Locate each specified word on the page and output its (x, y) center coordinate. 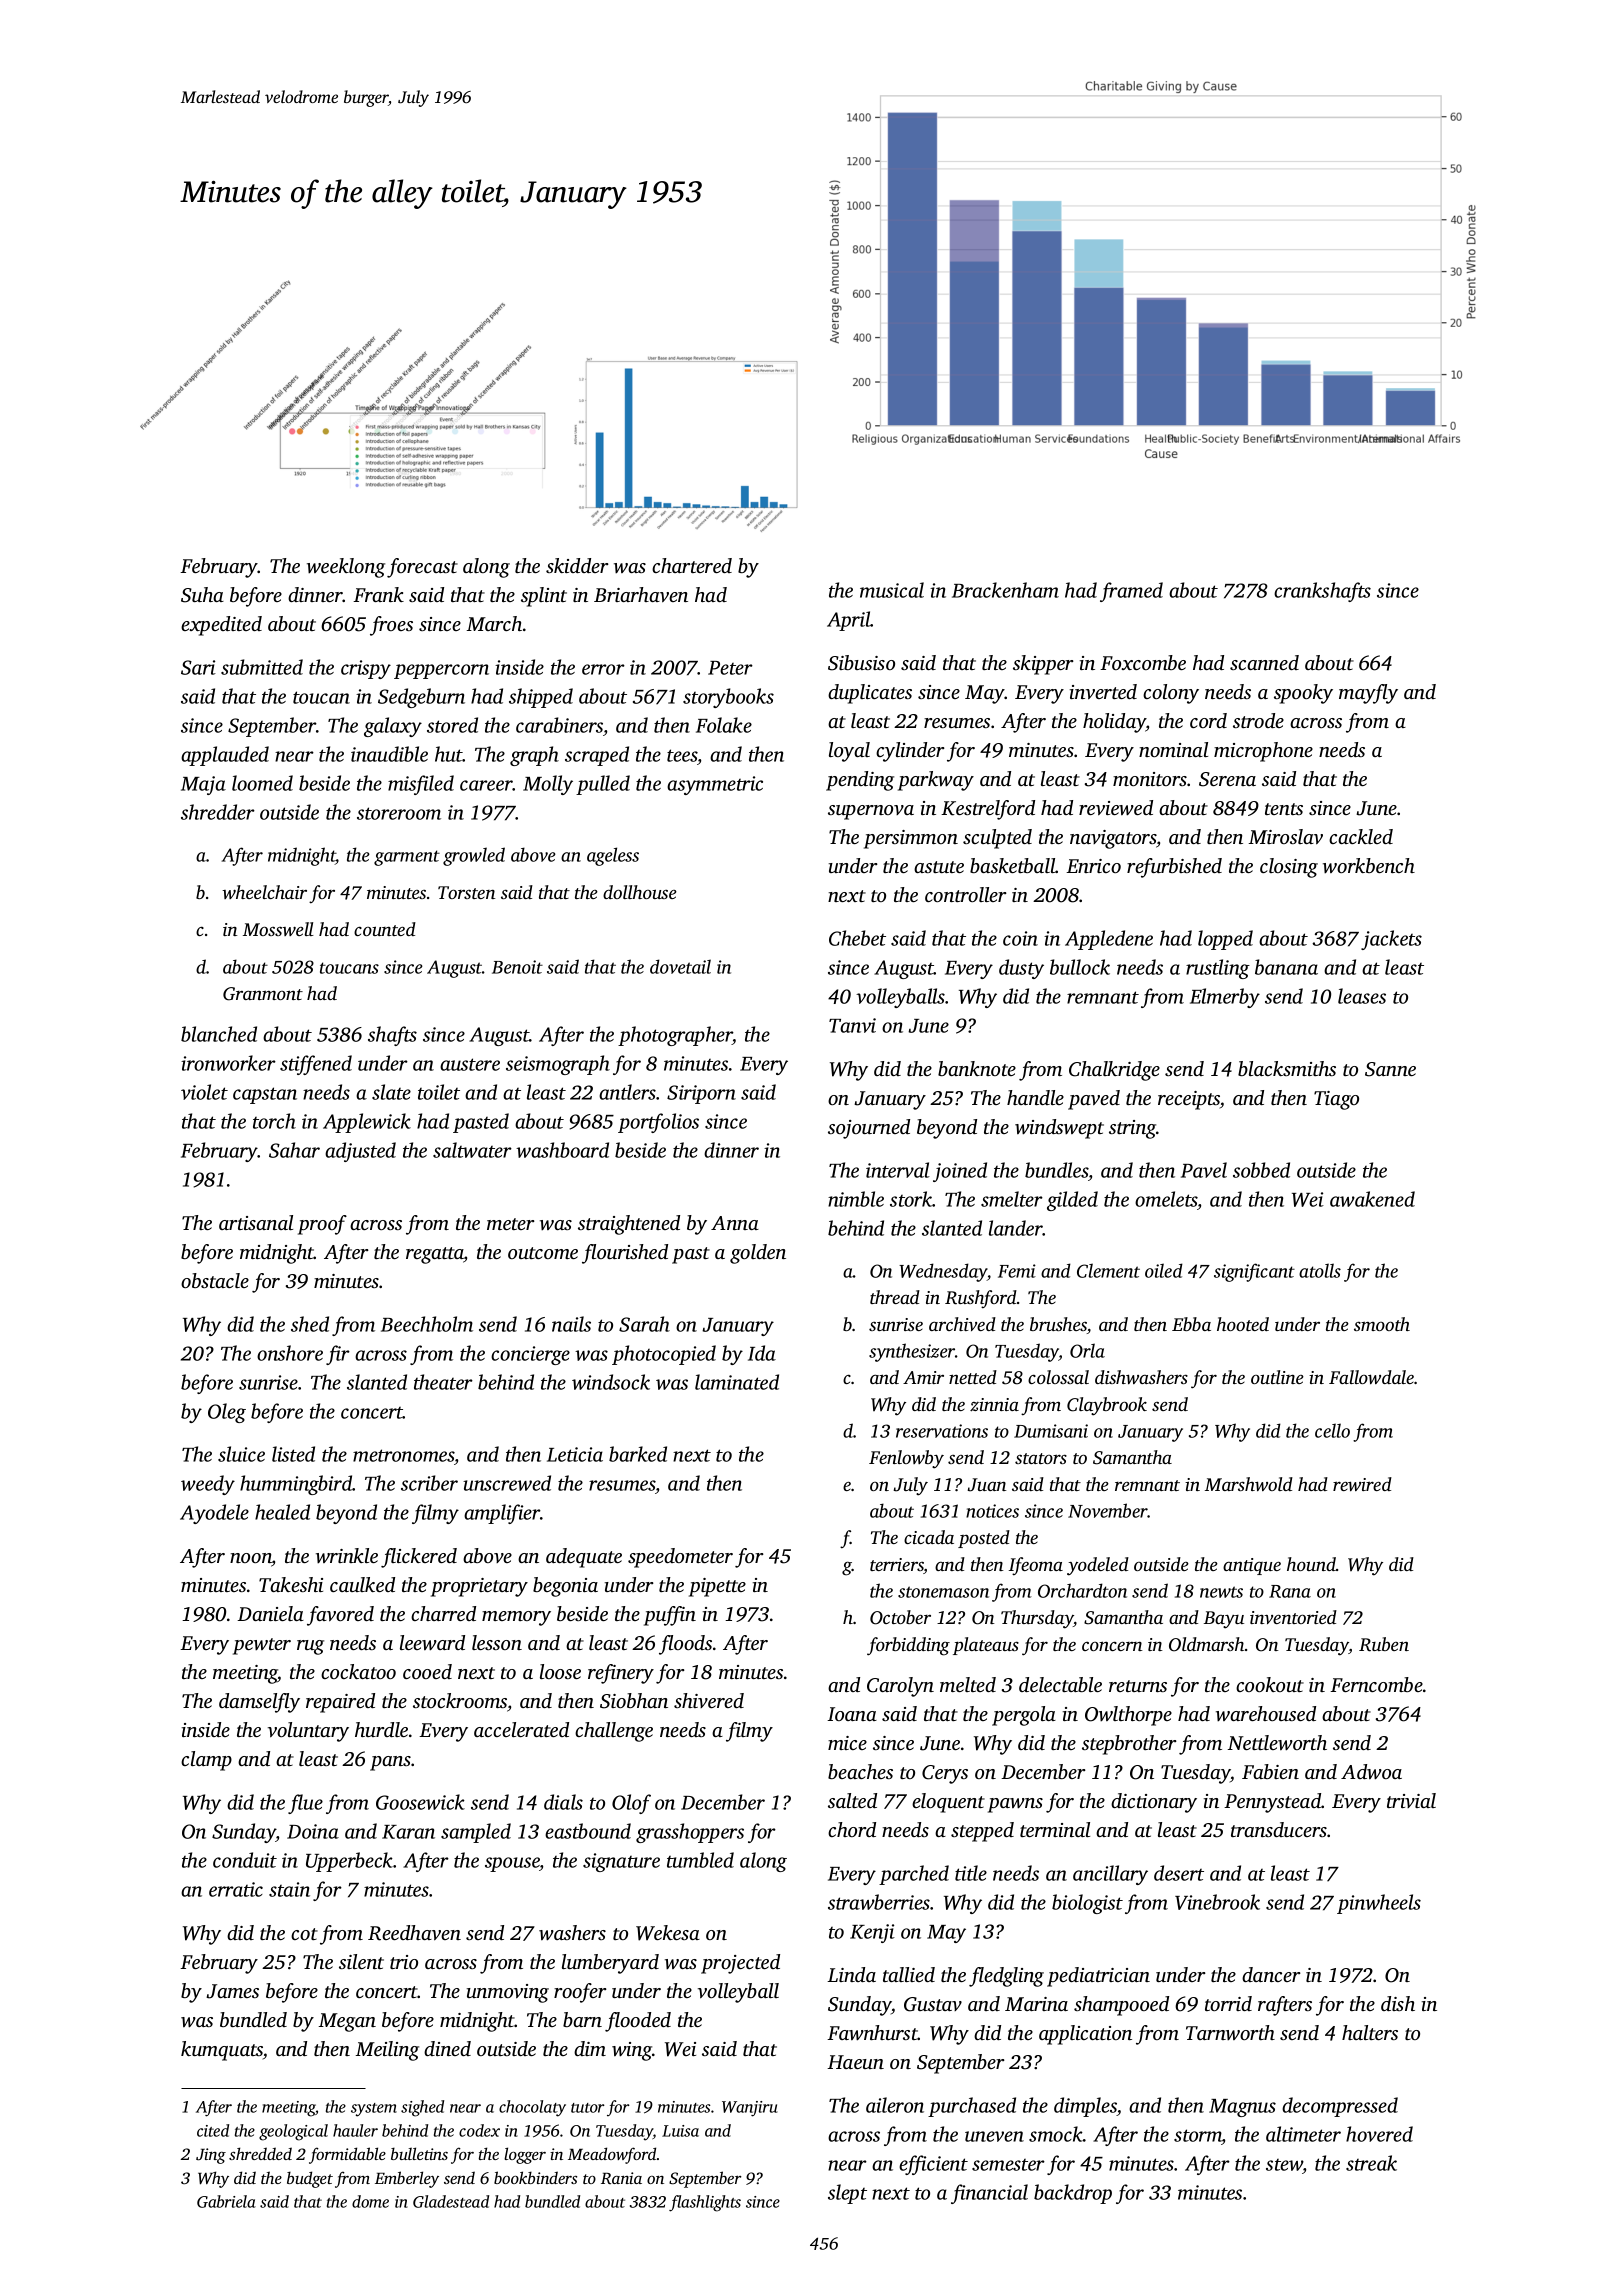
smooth (1382, 1324)
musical (892, 590)
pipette (717, 1587)
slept (847, 2194)
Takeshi (291, 1584)
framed (1131, 592)
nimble (856, 1199)
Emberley (407, 2179)
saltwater (472, 1150)
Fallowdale (1371, 1377)
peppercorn (441, 671)
